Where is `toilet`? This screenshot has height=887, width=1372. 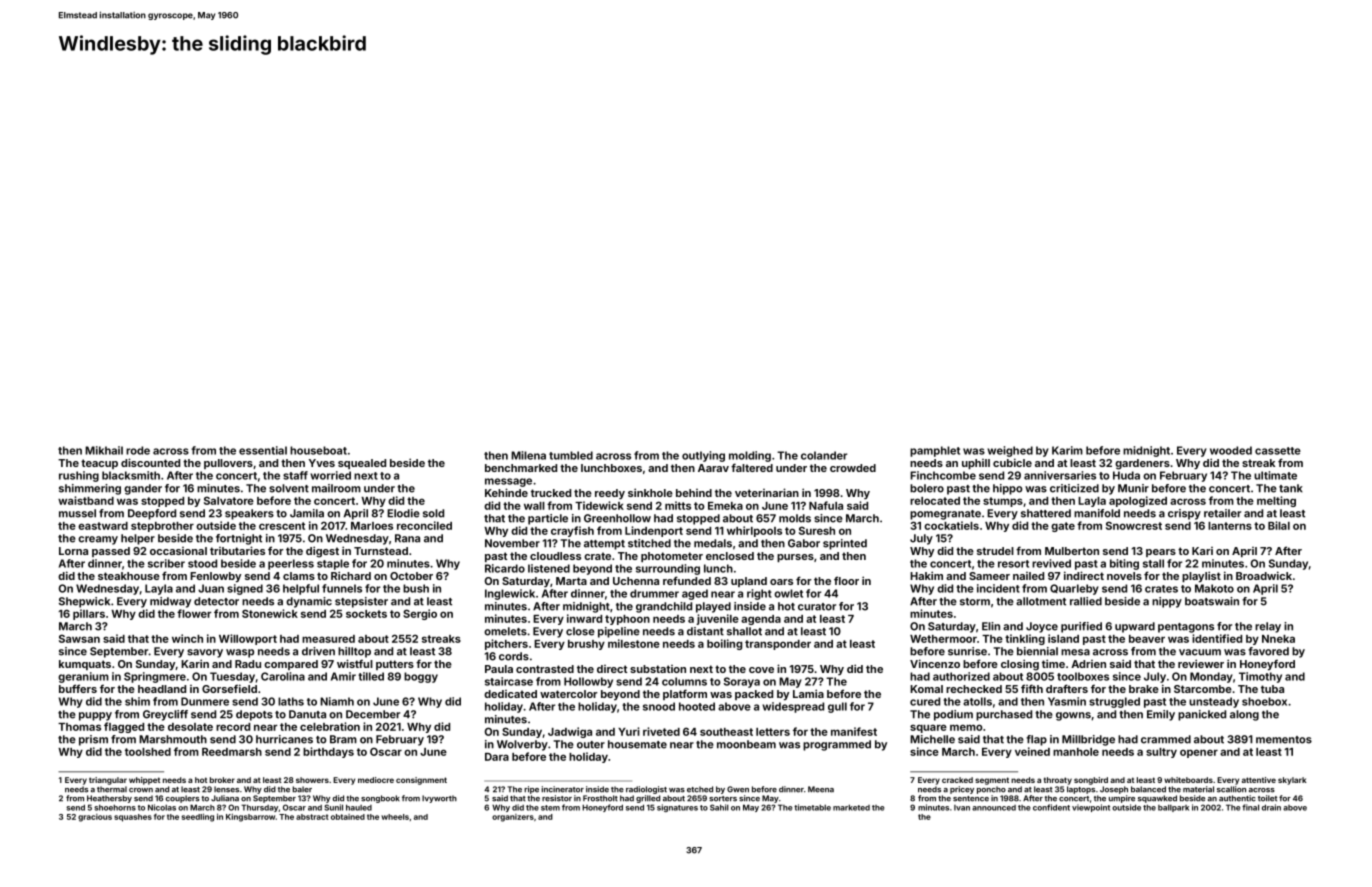 toilet is located at coordinates (1267, 798).
